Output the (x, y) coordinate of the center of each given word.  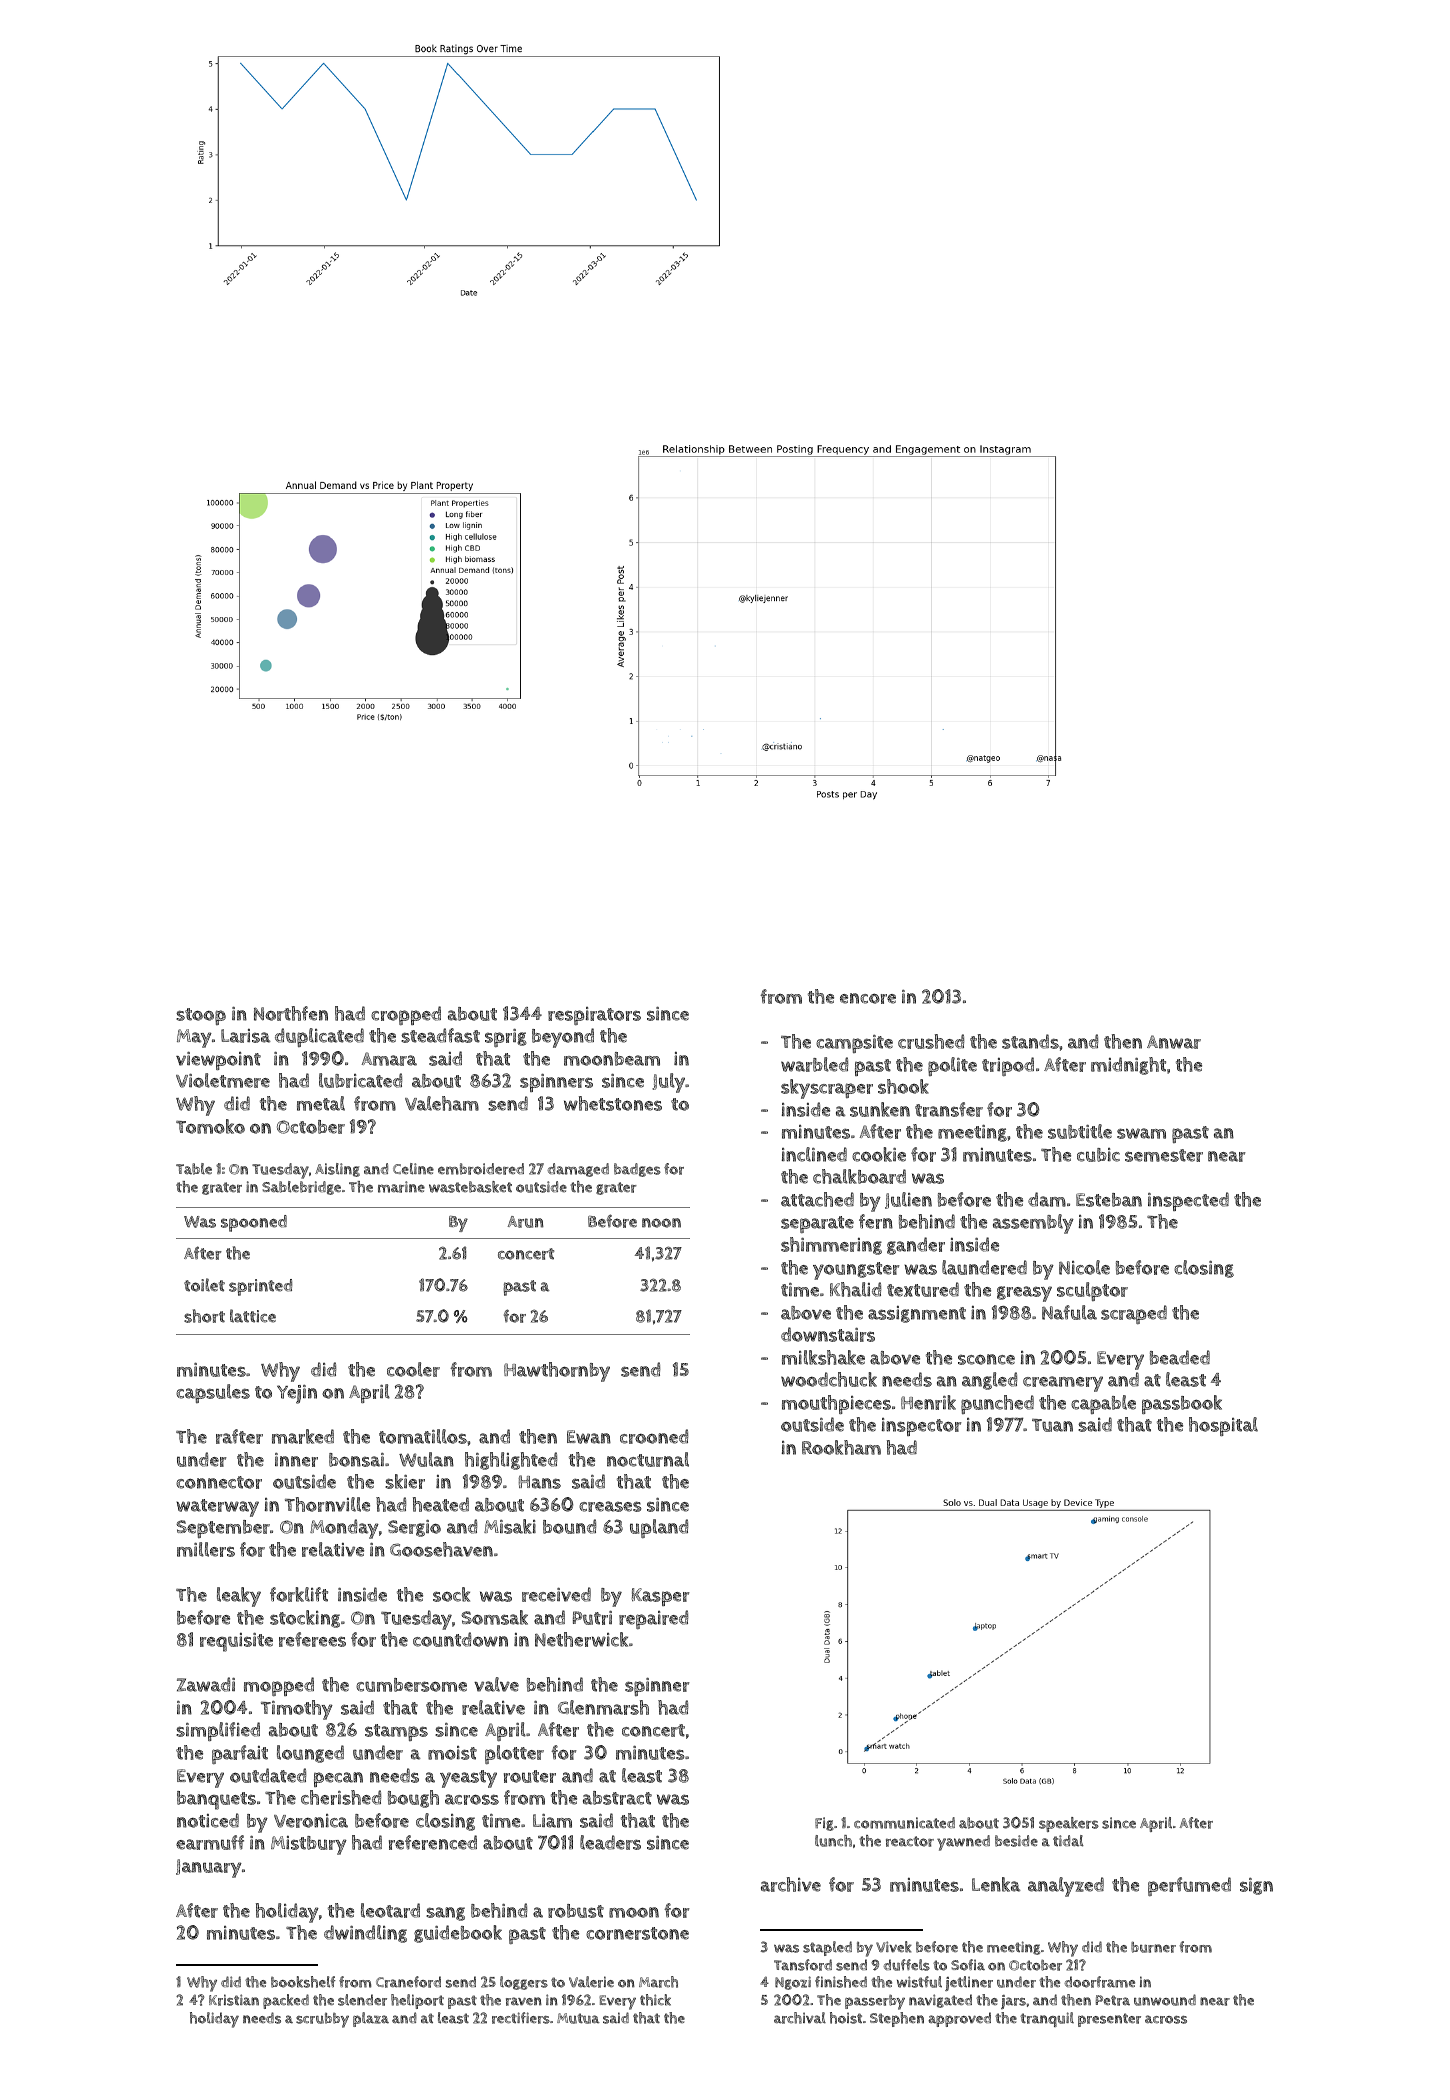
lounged (310, 1754)
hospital (1223, 1426)
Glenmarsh (603, 1707)
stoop (201, 1016)
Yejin (297, 1394)
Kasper (661, 1597)
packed (286, 2001)
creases (610, 1506)
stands (1030, 1041)
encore (868, 998)
